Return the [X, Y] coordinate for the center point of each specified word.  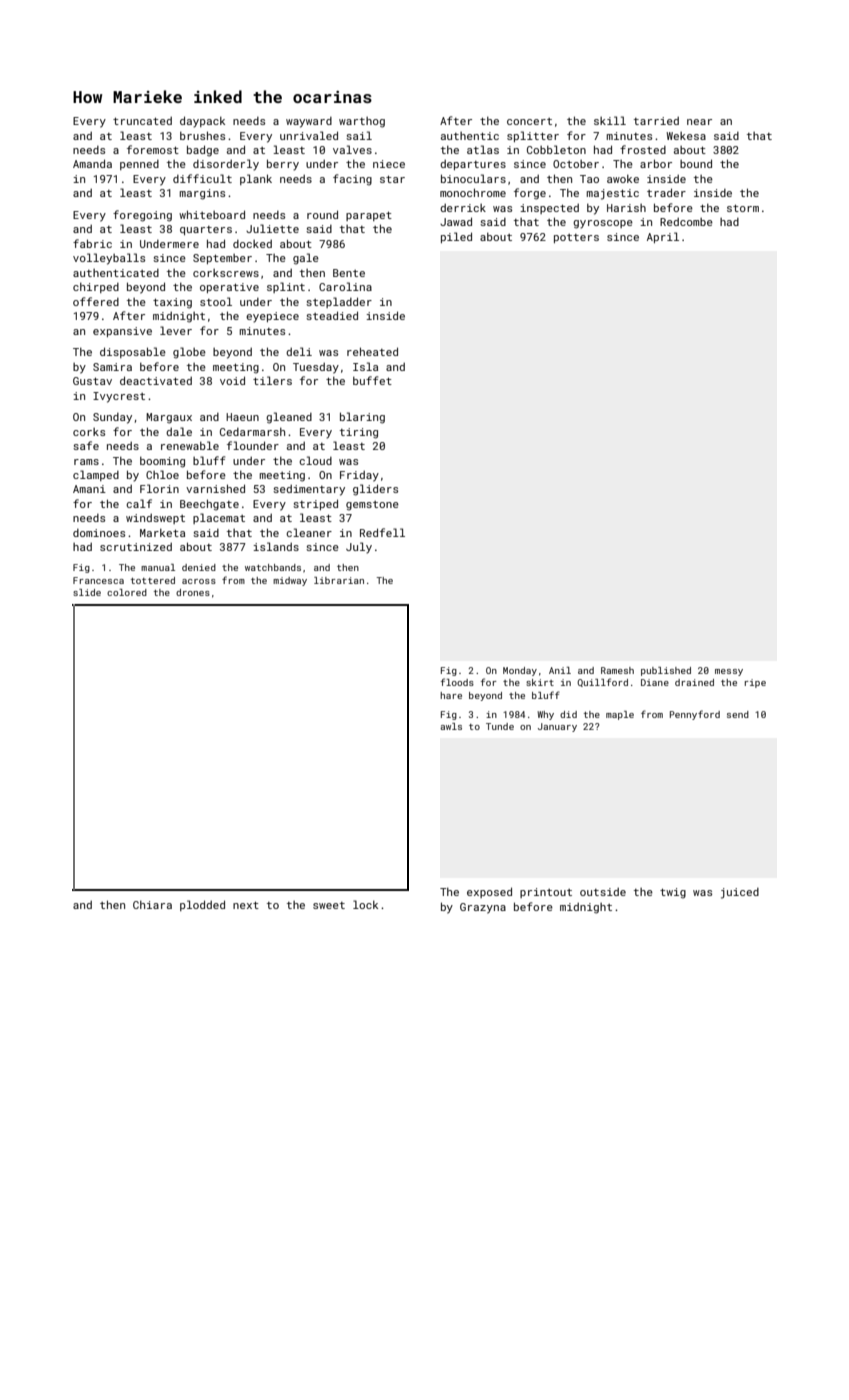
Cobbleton [556, 149]
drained [694, 682]
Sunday [112, 418]
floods [457, 682]
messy [729, 672]
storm [743, 208]
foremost [153, 149]
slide [87, 592]
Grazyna [483, 908]
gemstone [372, 506]
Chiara [152, 905]
